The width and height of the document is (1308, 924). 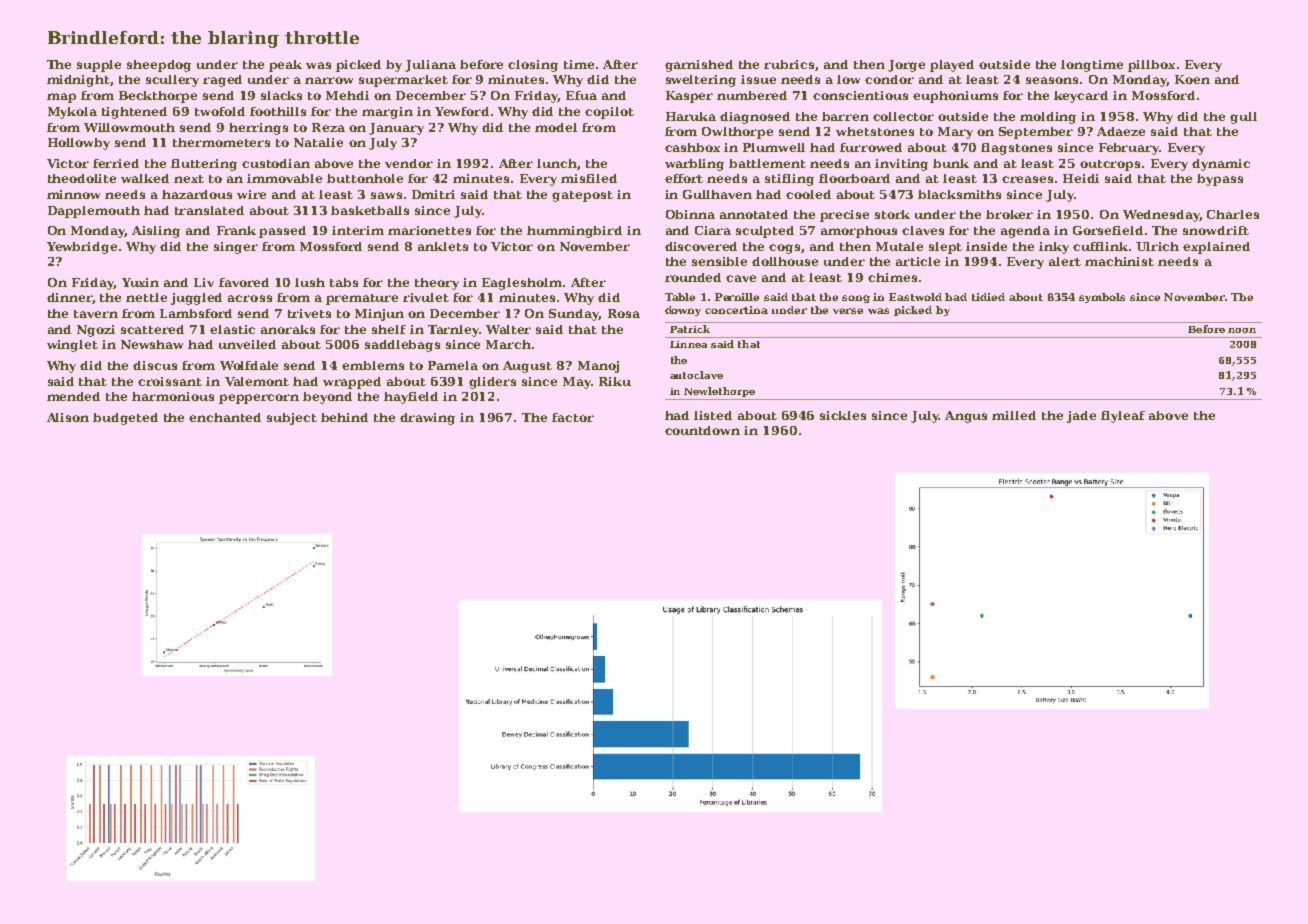 I want to click on gatepost, so click(x=582, y=196).
